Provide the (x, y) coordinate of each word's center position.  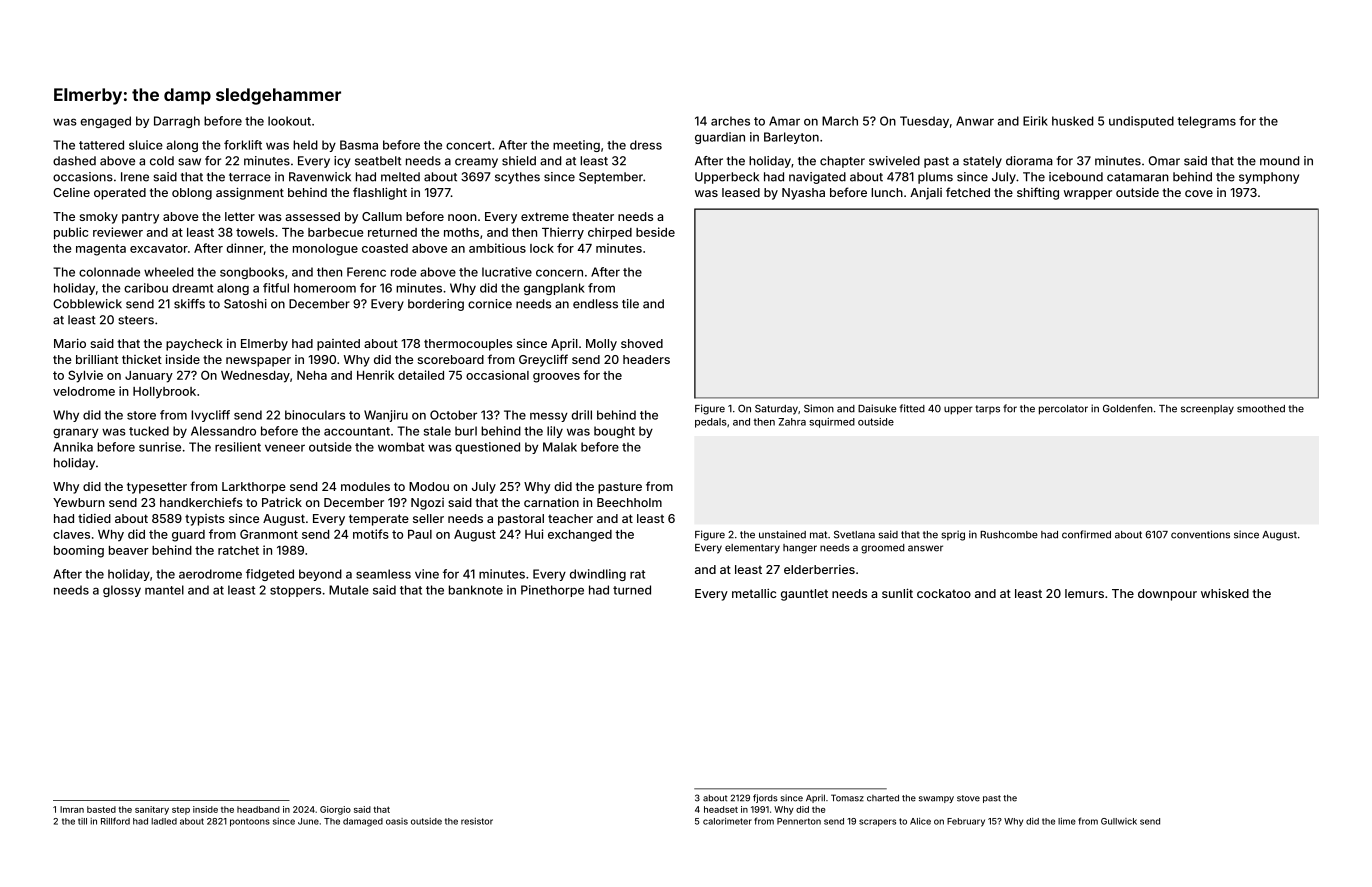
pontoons (250, 822)
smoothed (1261, 409)
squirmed (832, 423)
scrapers (877, 823)
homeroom (325, 288)
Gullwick (1119, 821)
